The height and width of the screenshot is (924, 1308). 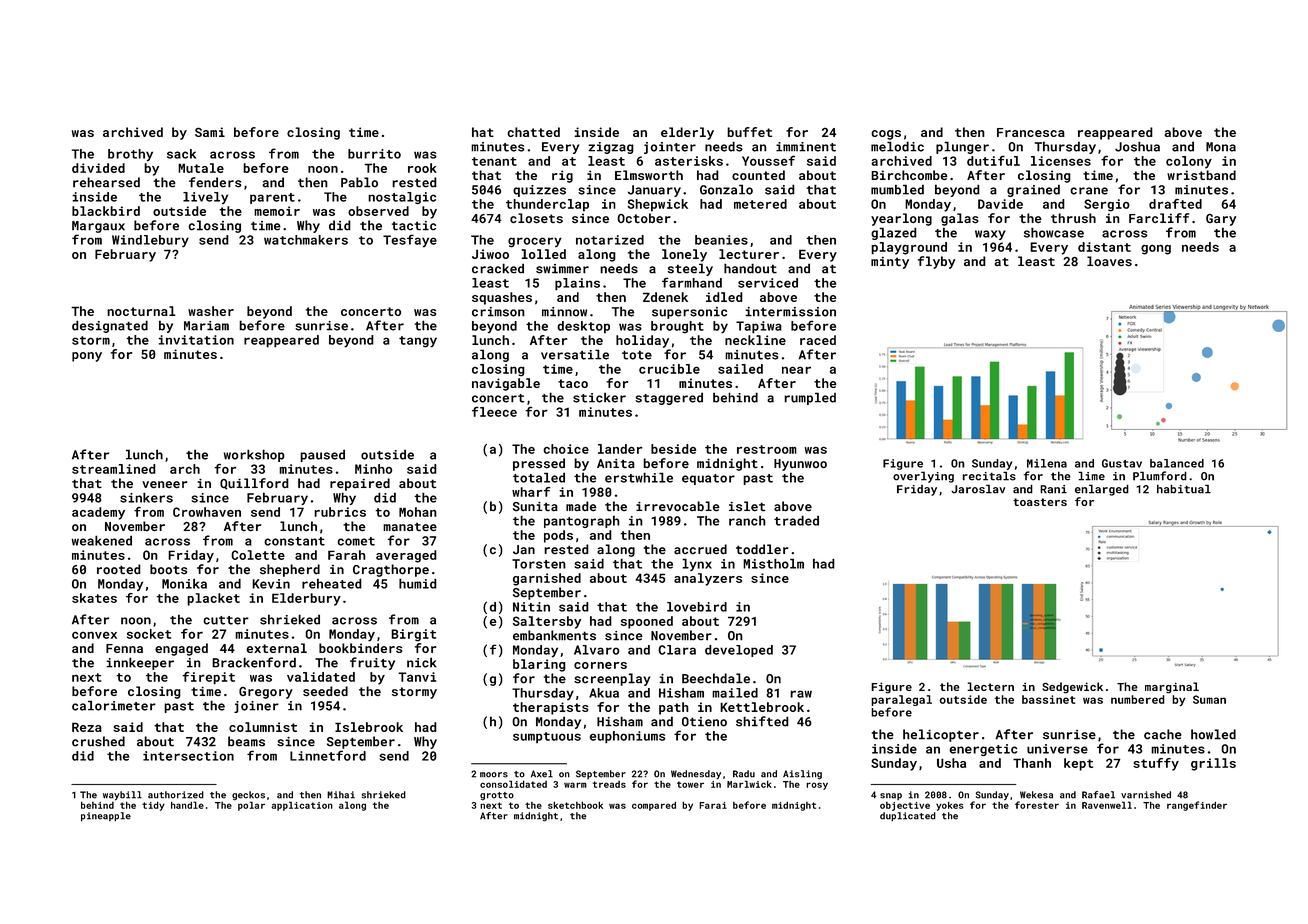 What do you see at coordinates (506, 384) in the screenshot?
I see `navigable` at bounding box center [506, 384].
